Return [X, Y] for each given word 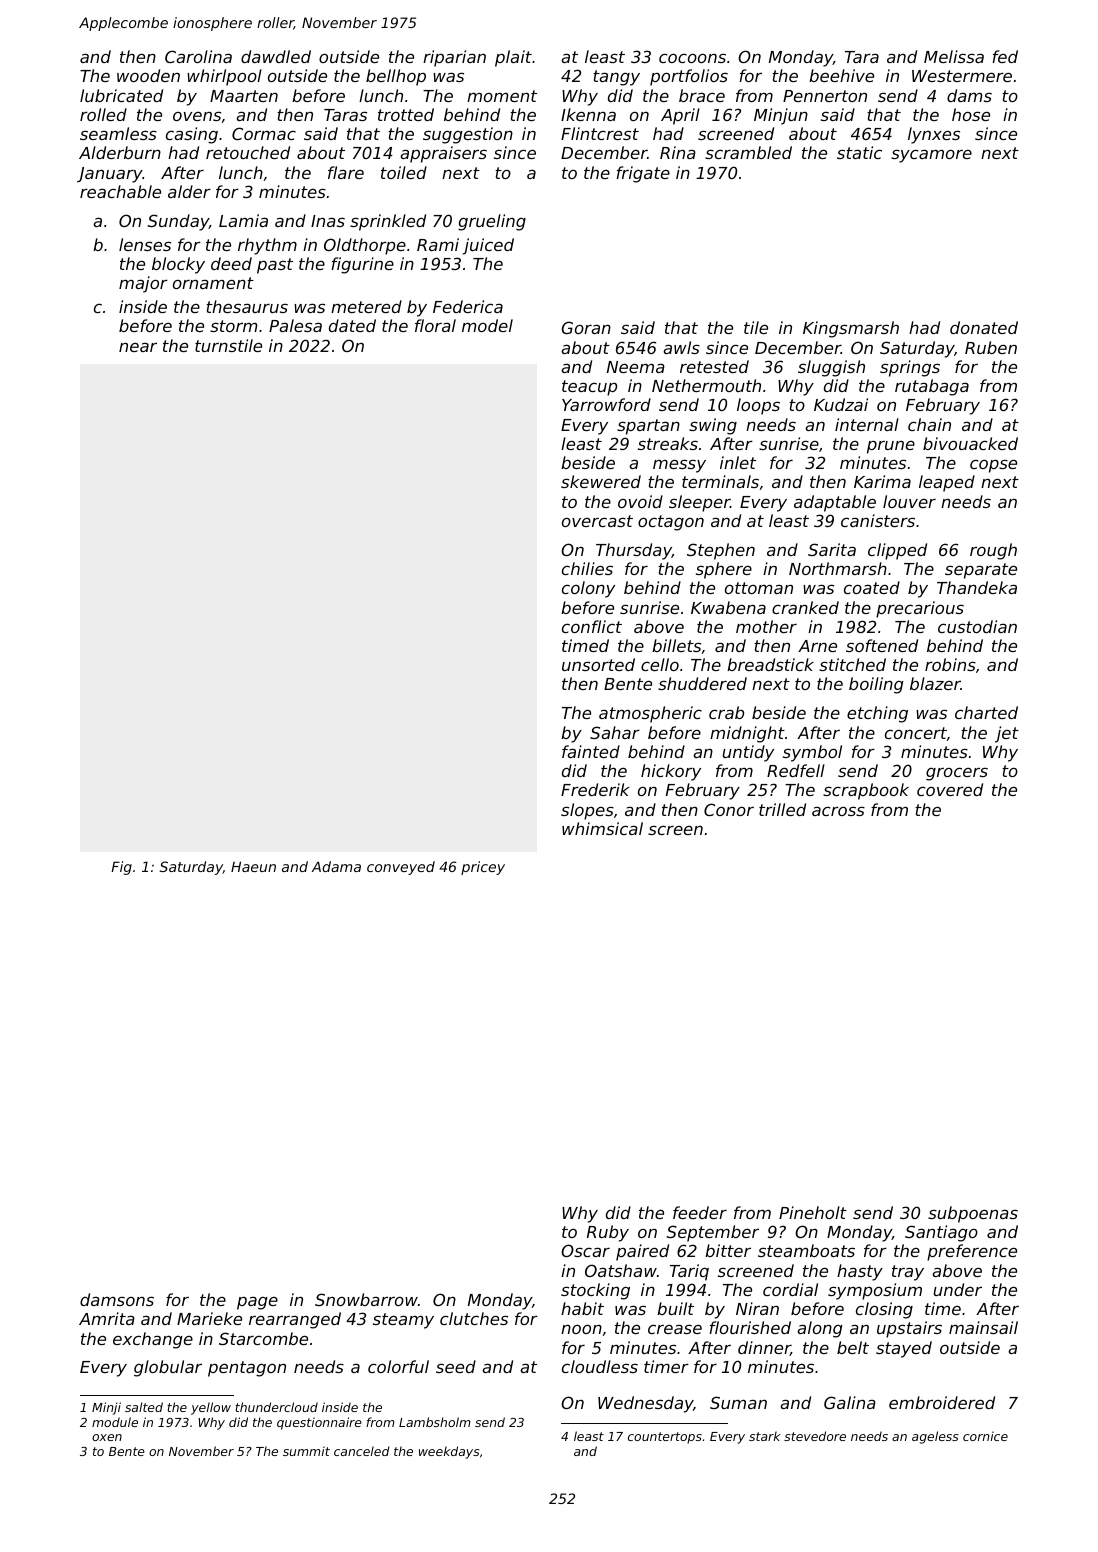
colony [588, 589]
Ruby [608, 1233]
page [257, 1303]
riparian [454, 58]
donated [984, 327]
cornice [985, 1436]
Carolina [198, 56]
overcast [597, 521]
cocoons [692, 58]
